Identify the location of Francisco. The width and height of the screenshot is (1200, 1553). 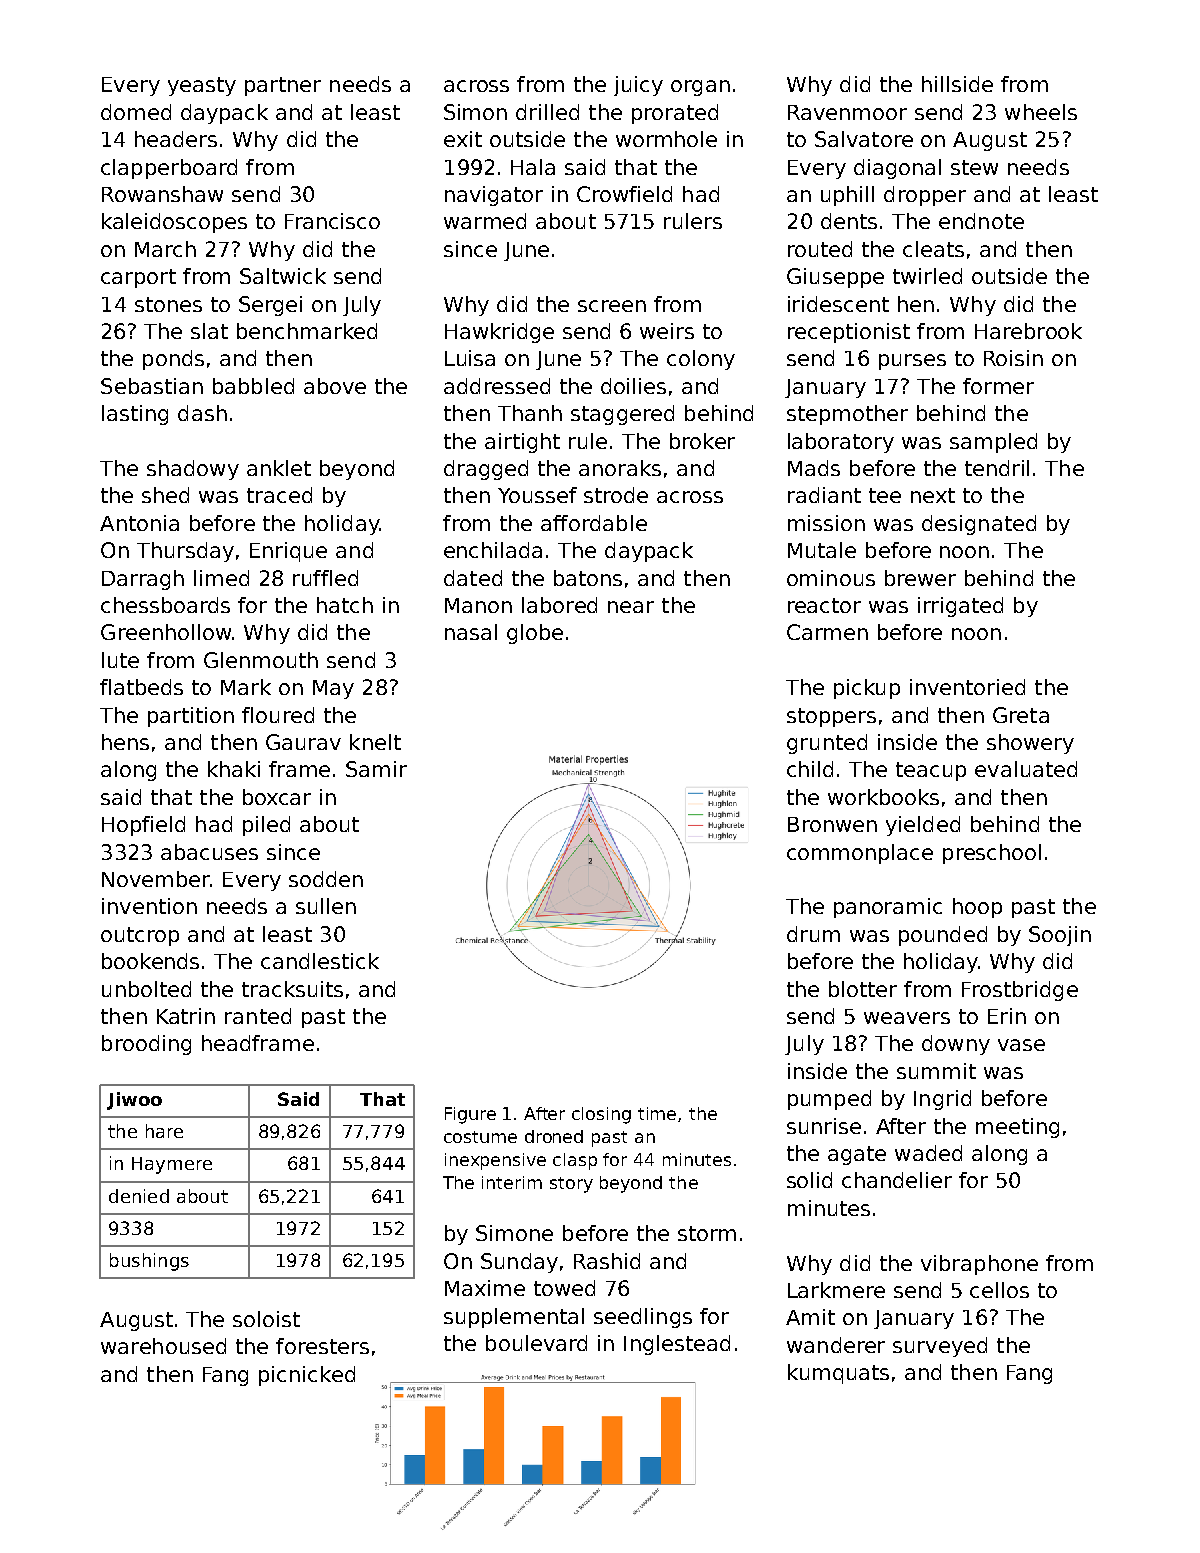
(332, 221).
